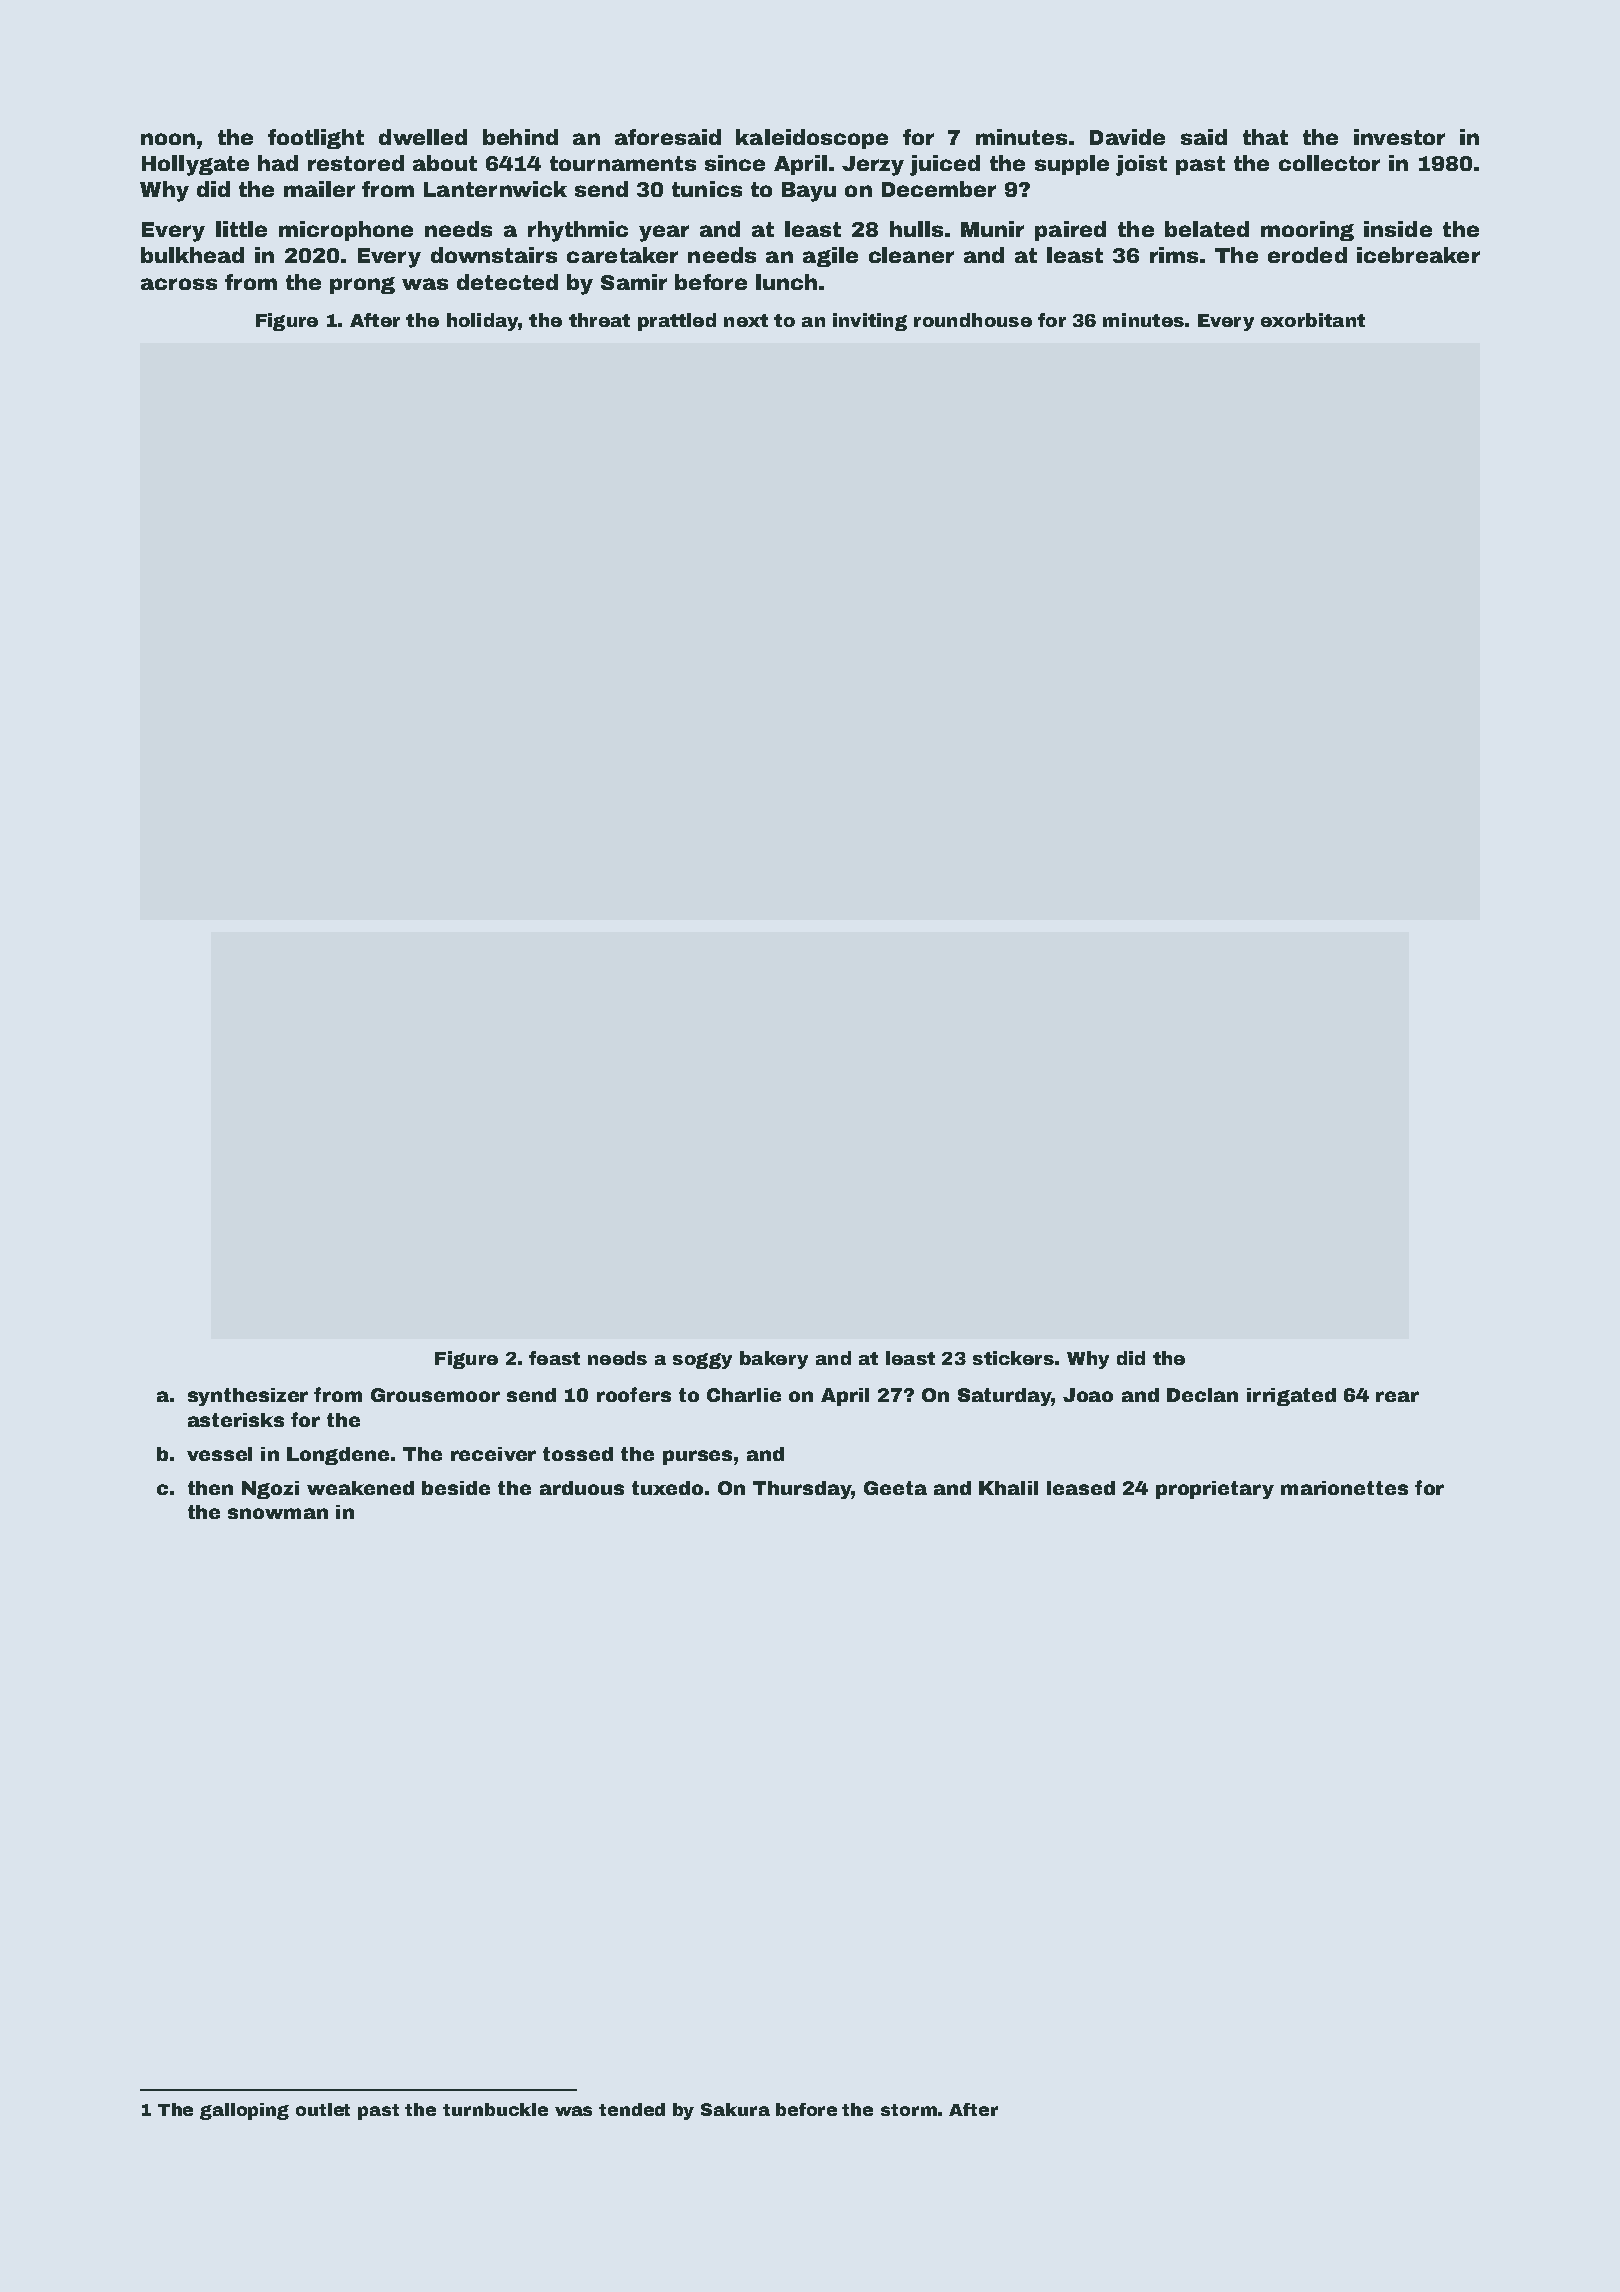 This page has height=2292, width=1620. What do you see at coordinates (456, 1488) in the page?
I see `beside` at bounding box center [456, 1488].
